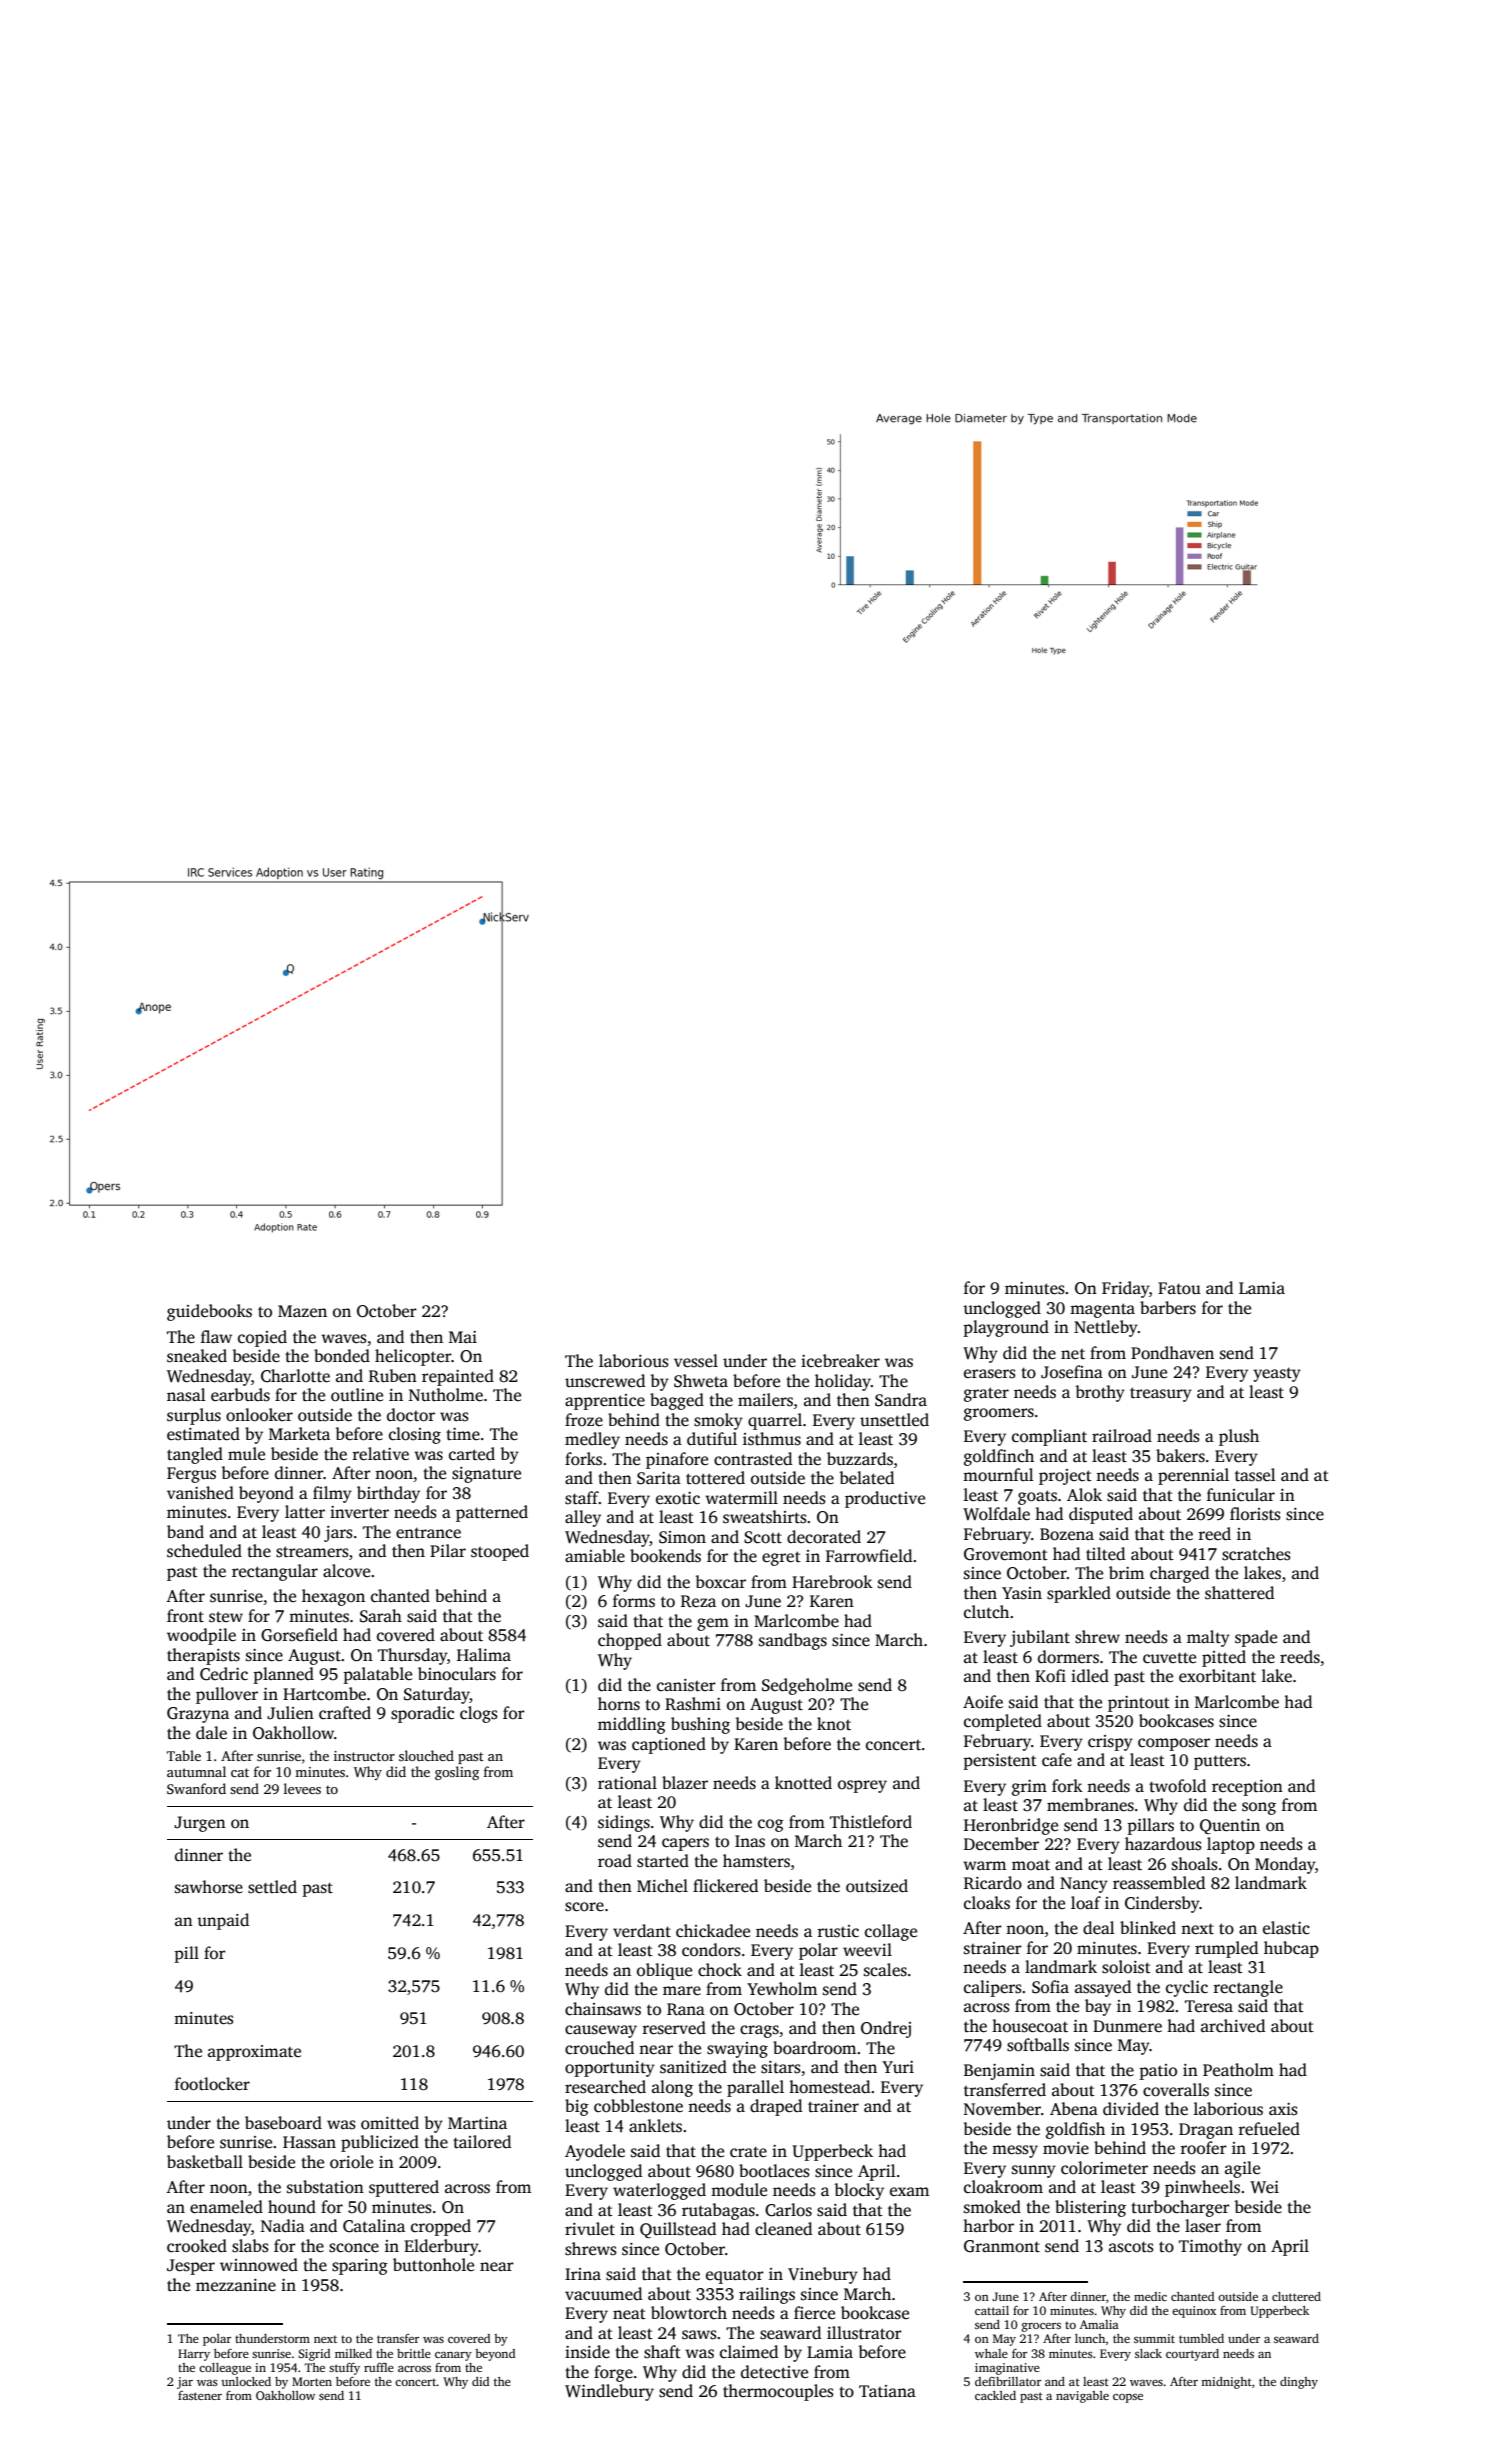 Image resolution: width=1496 pixels, height=2464 pixels. Describe the element at coordinates (696, 1361) in the screenshot. I see `vessel` at that location.
